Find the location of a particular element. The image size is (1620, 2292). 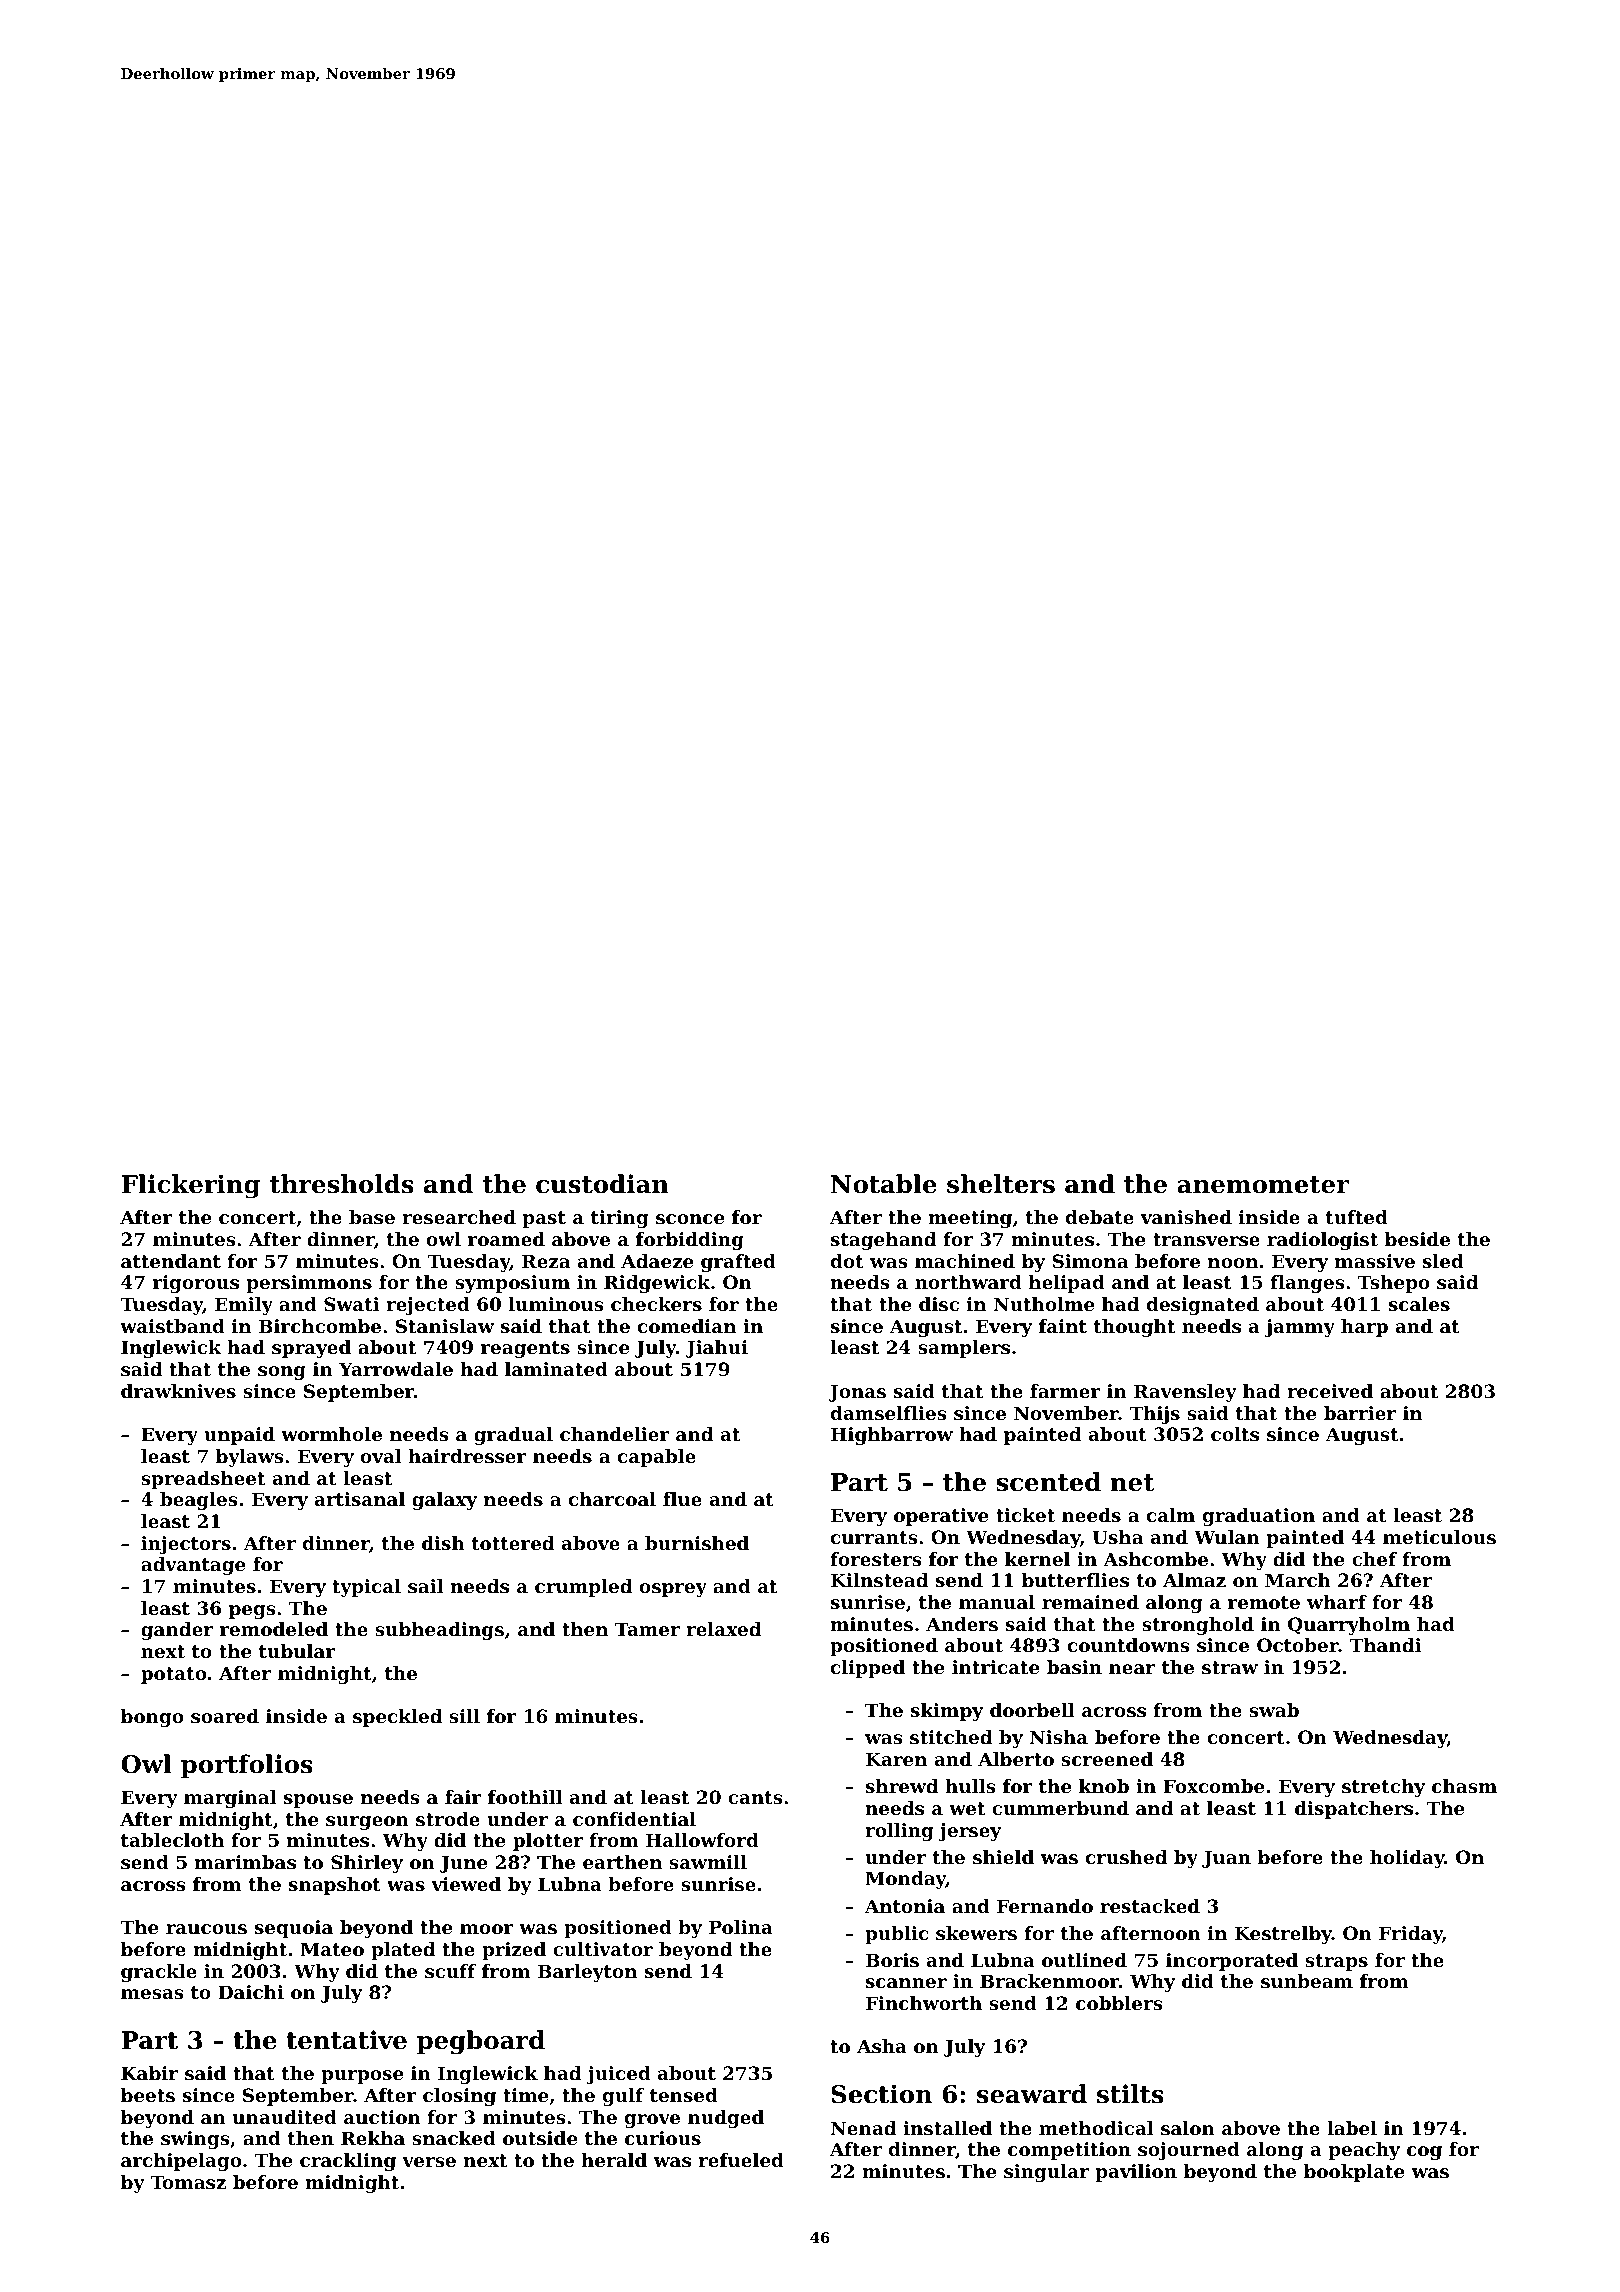

kernel is located at coordinates (1037, 1559).
